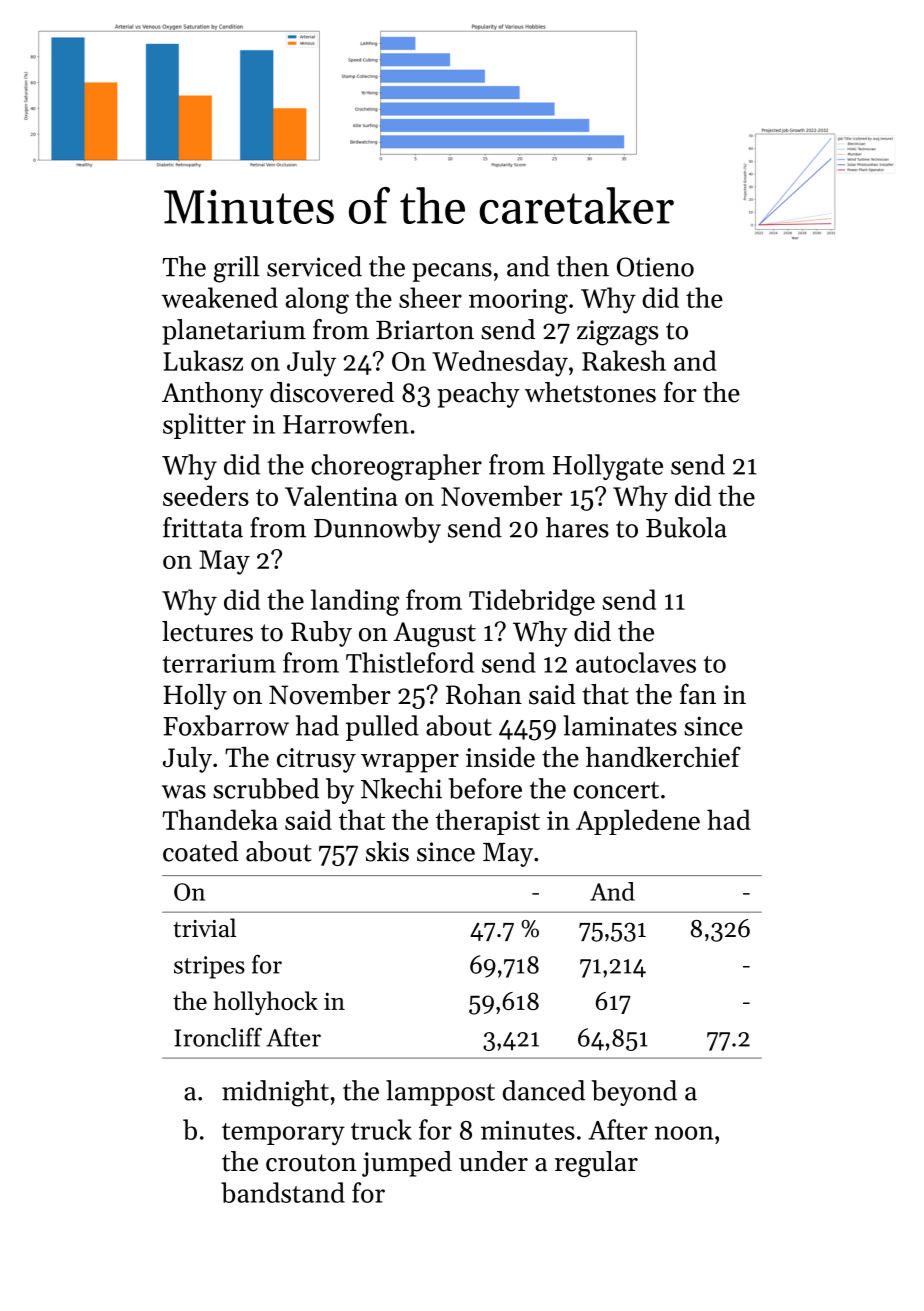 This image has width=924, height=1311. I want to click on mooring, so click(518, 301).
